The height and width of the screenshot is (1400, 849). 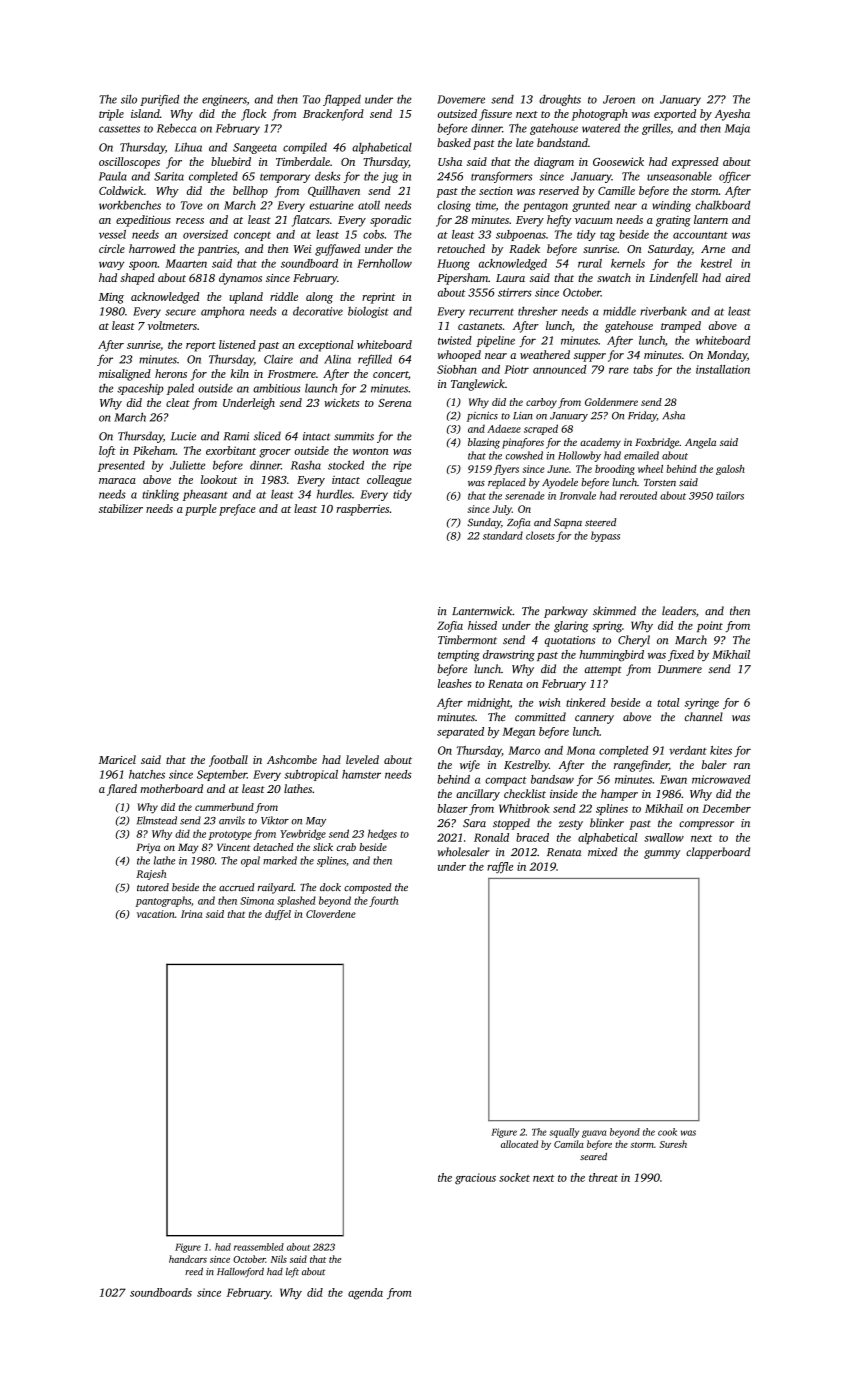 I want to click on Brackenford, so click(x=333, y=115).
